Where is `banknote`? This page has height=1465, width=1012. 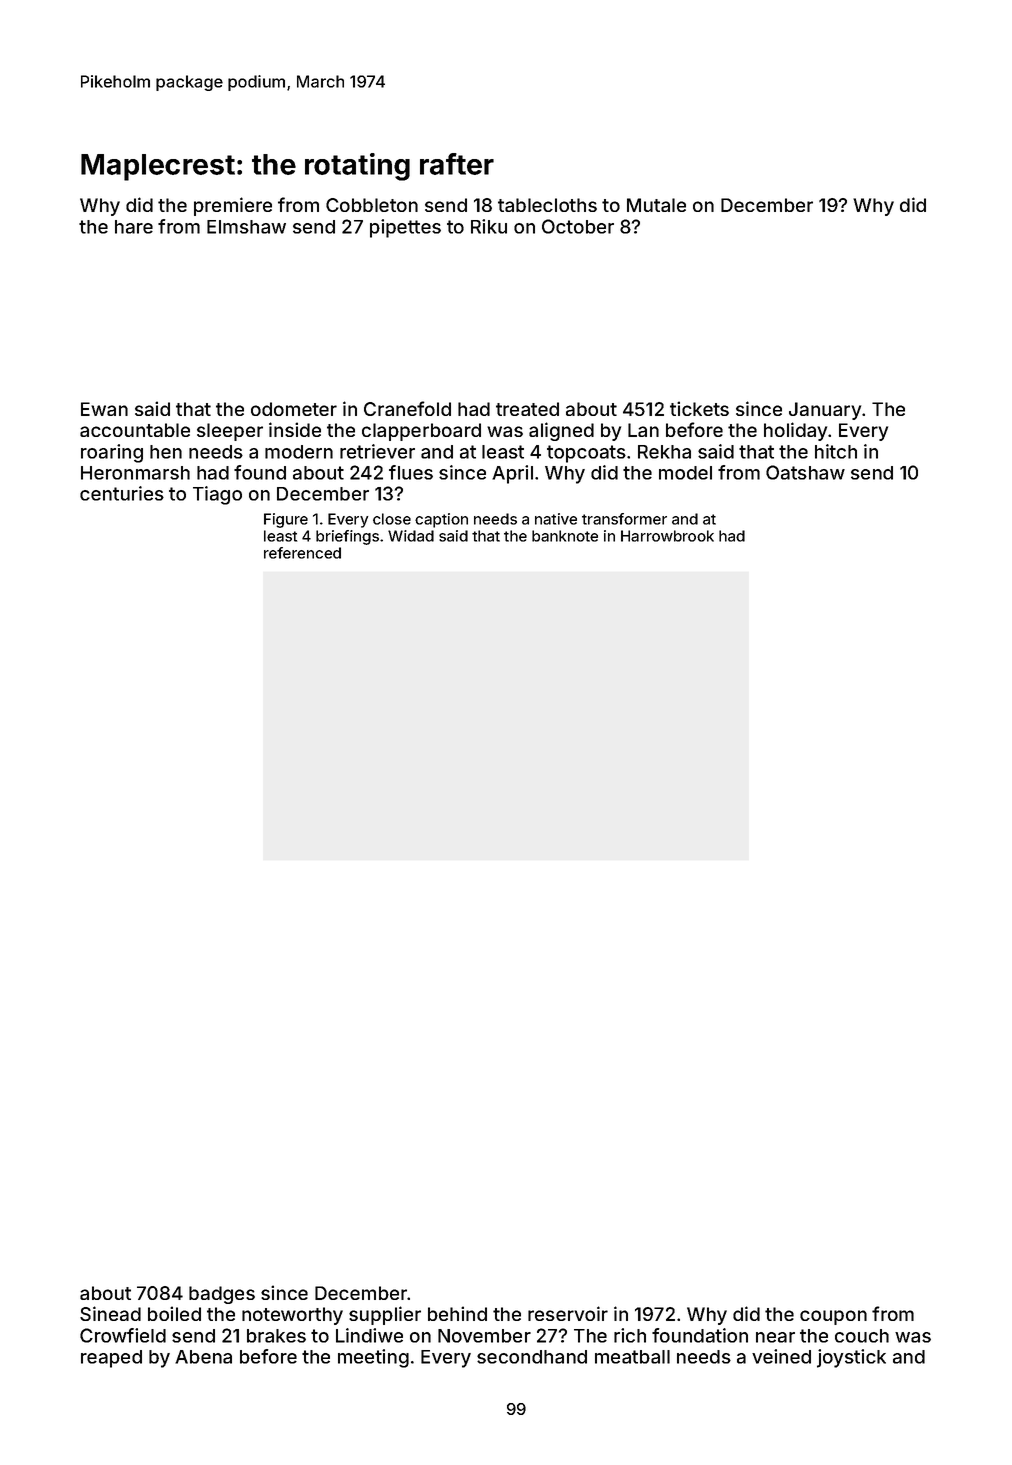 banknote is located at coordinates (565, 536).
